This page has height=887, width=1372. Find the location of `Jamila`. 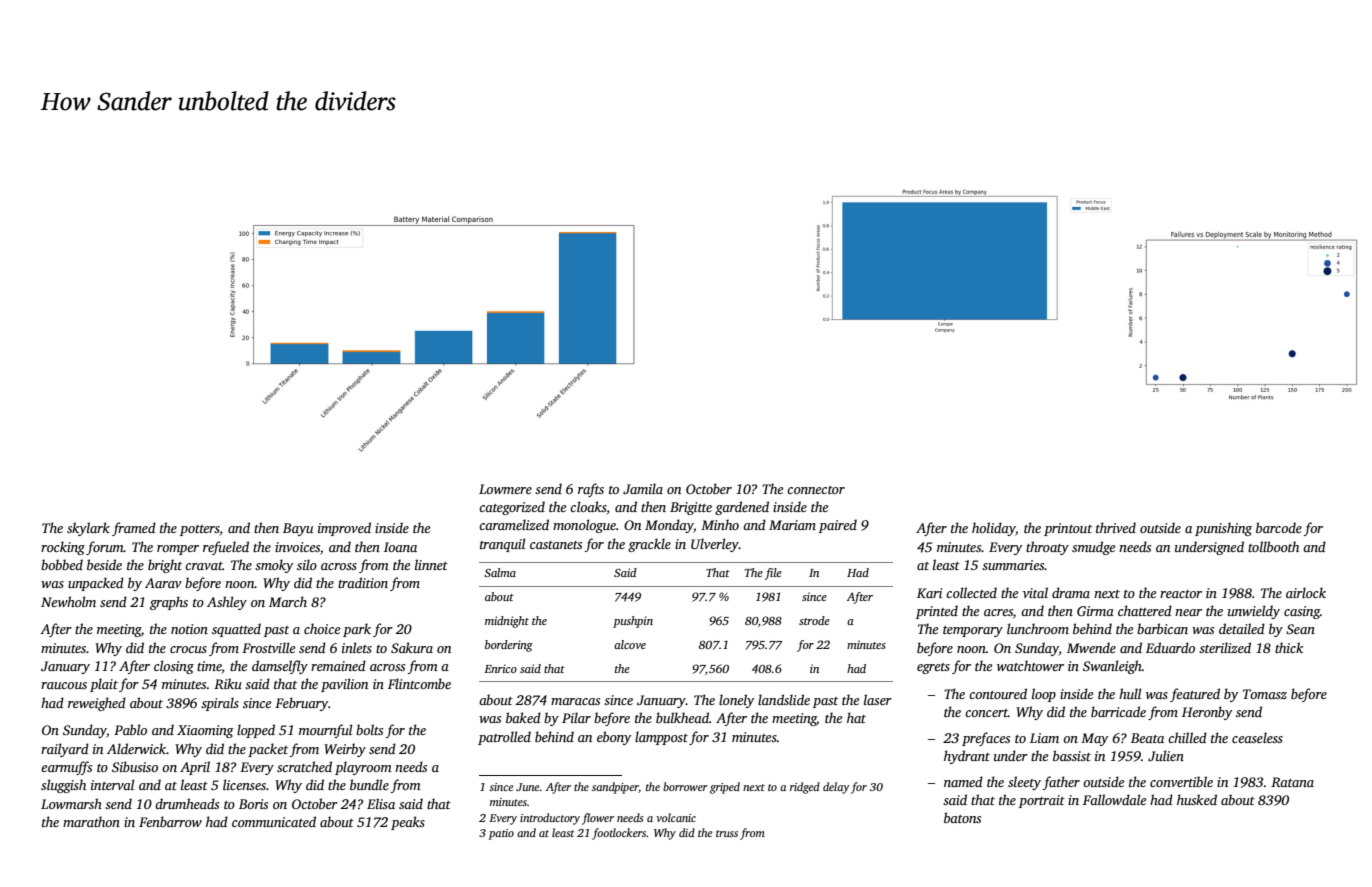

Jamila is located at coordinates (643, 488).
